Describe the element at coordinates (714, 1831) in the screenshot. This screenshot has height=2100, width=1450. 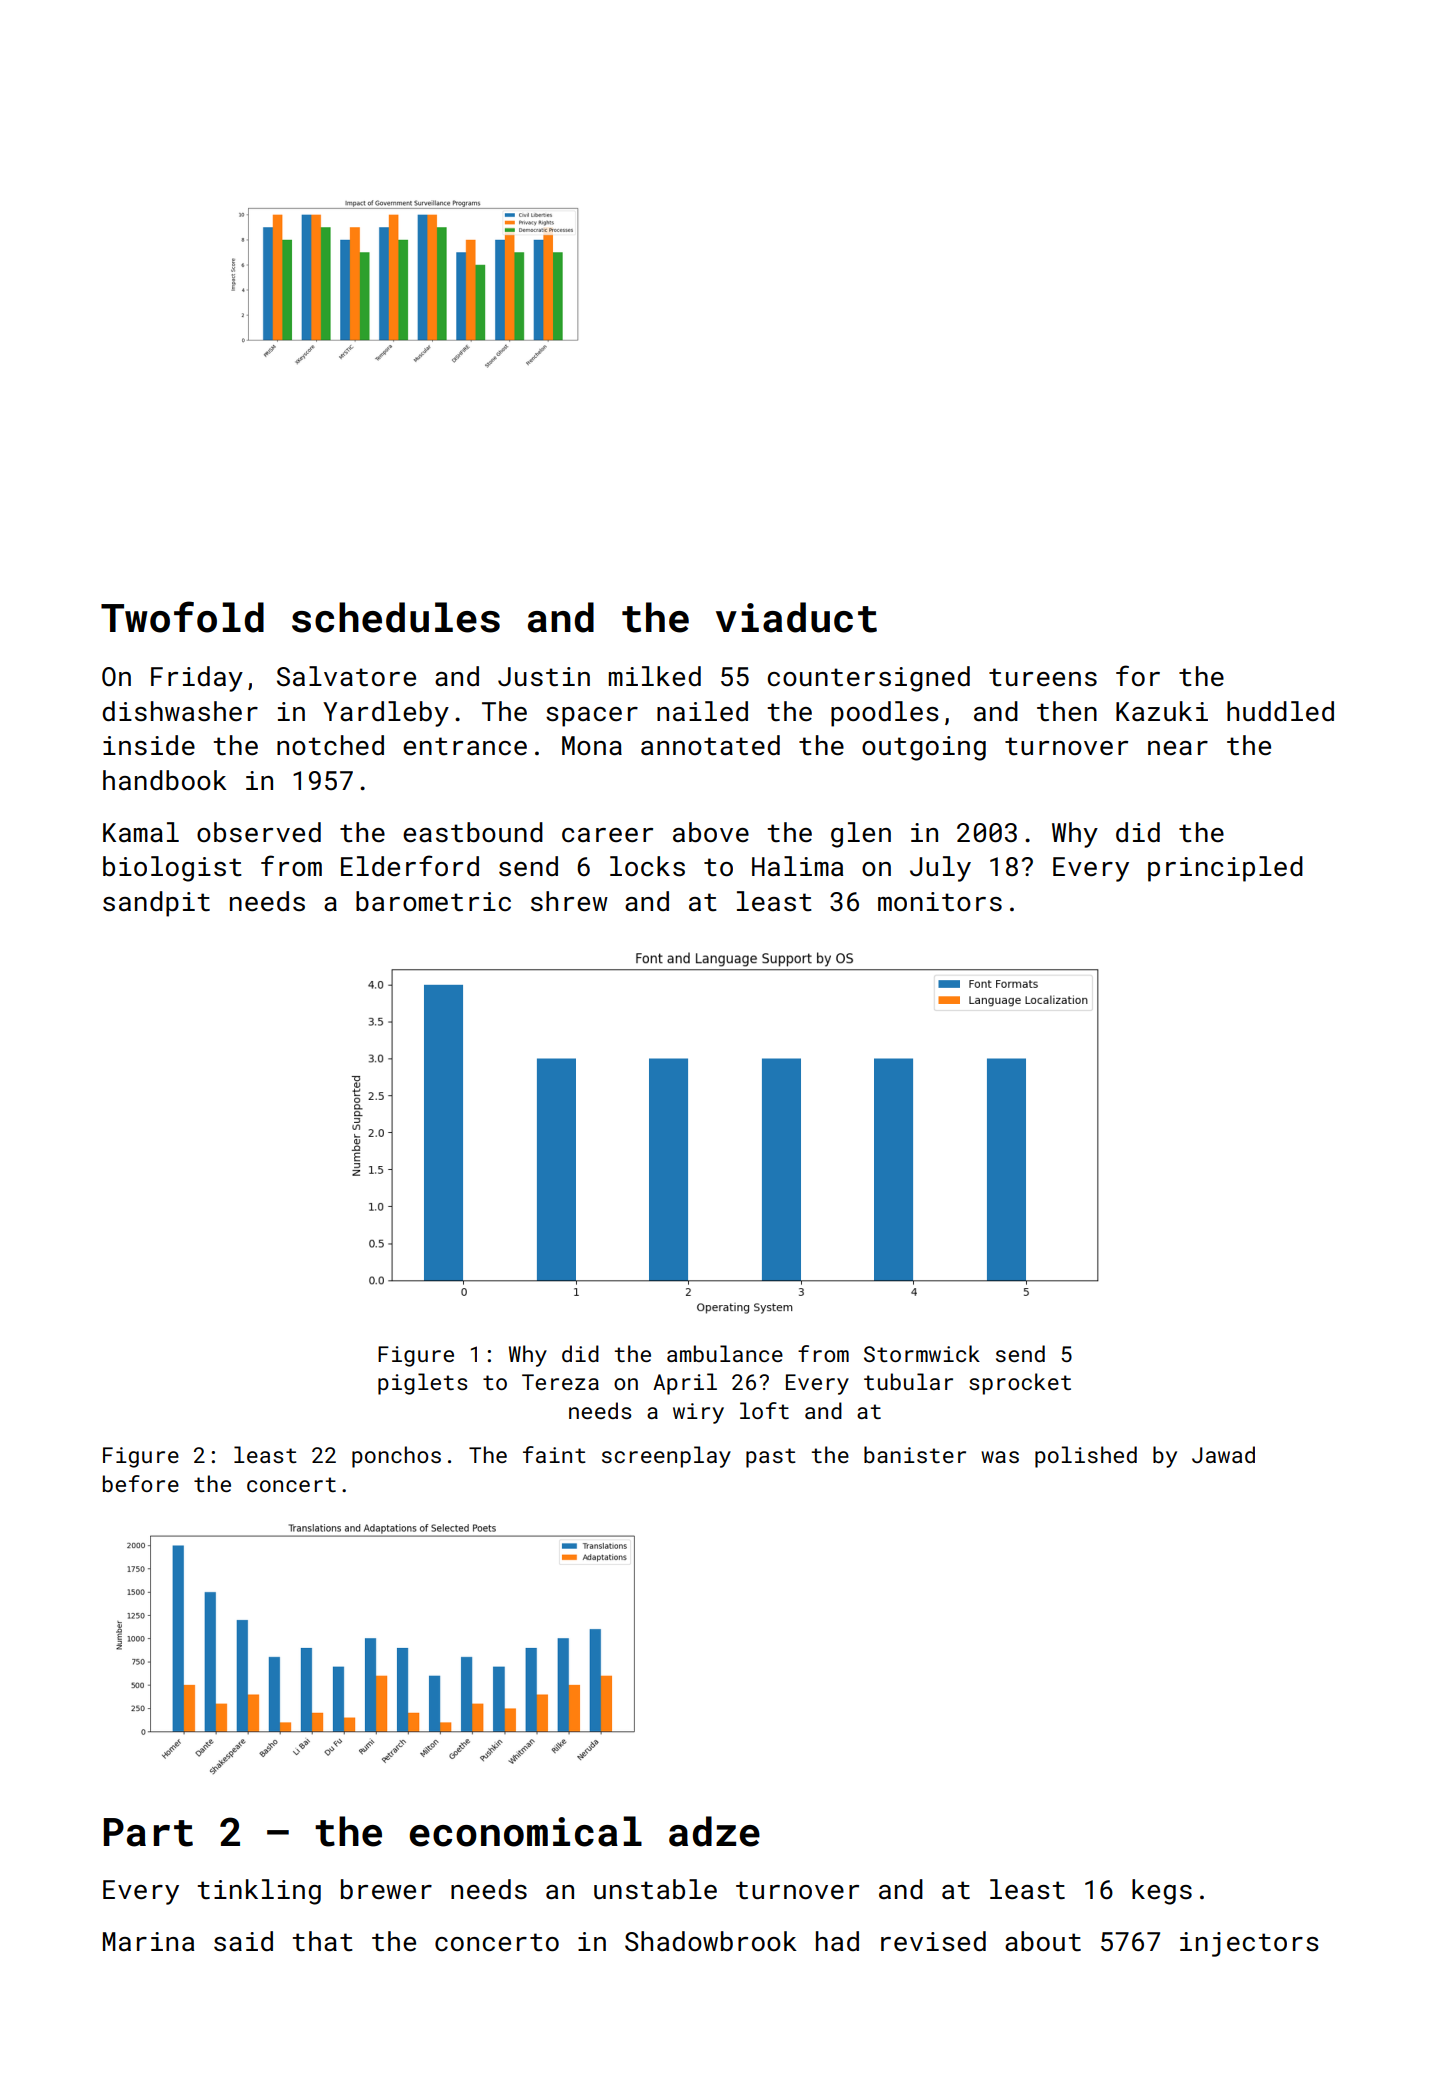
I see `adze` at that location.
